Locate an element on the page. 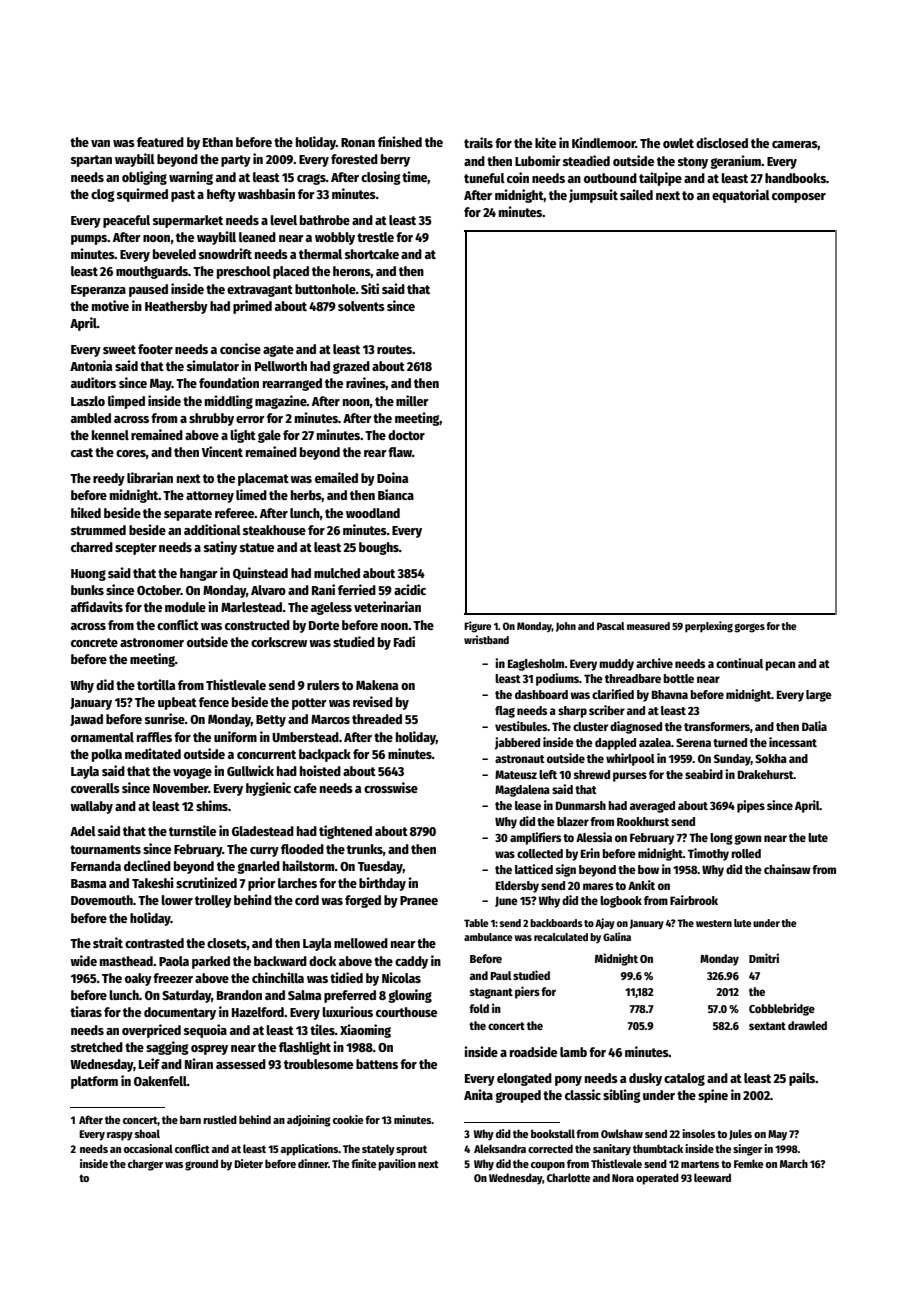 The height and width of the document is (1316, 908). bathrobe is located at coordinates (325, 220).
